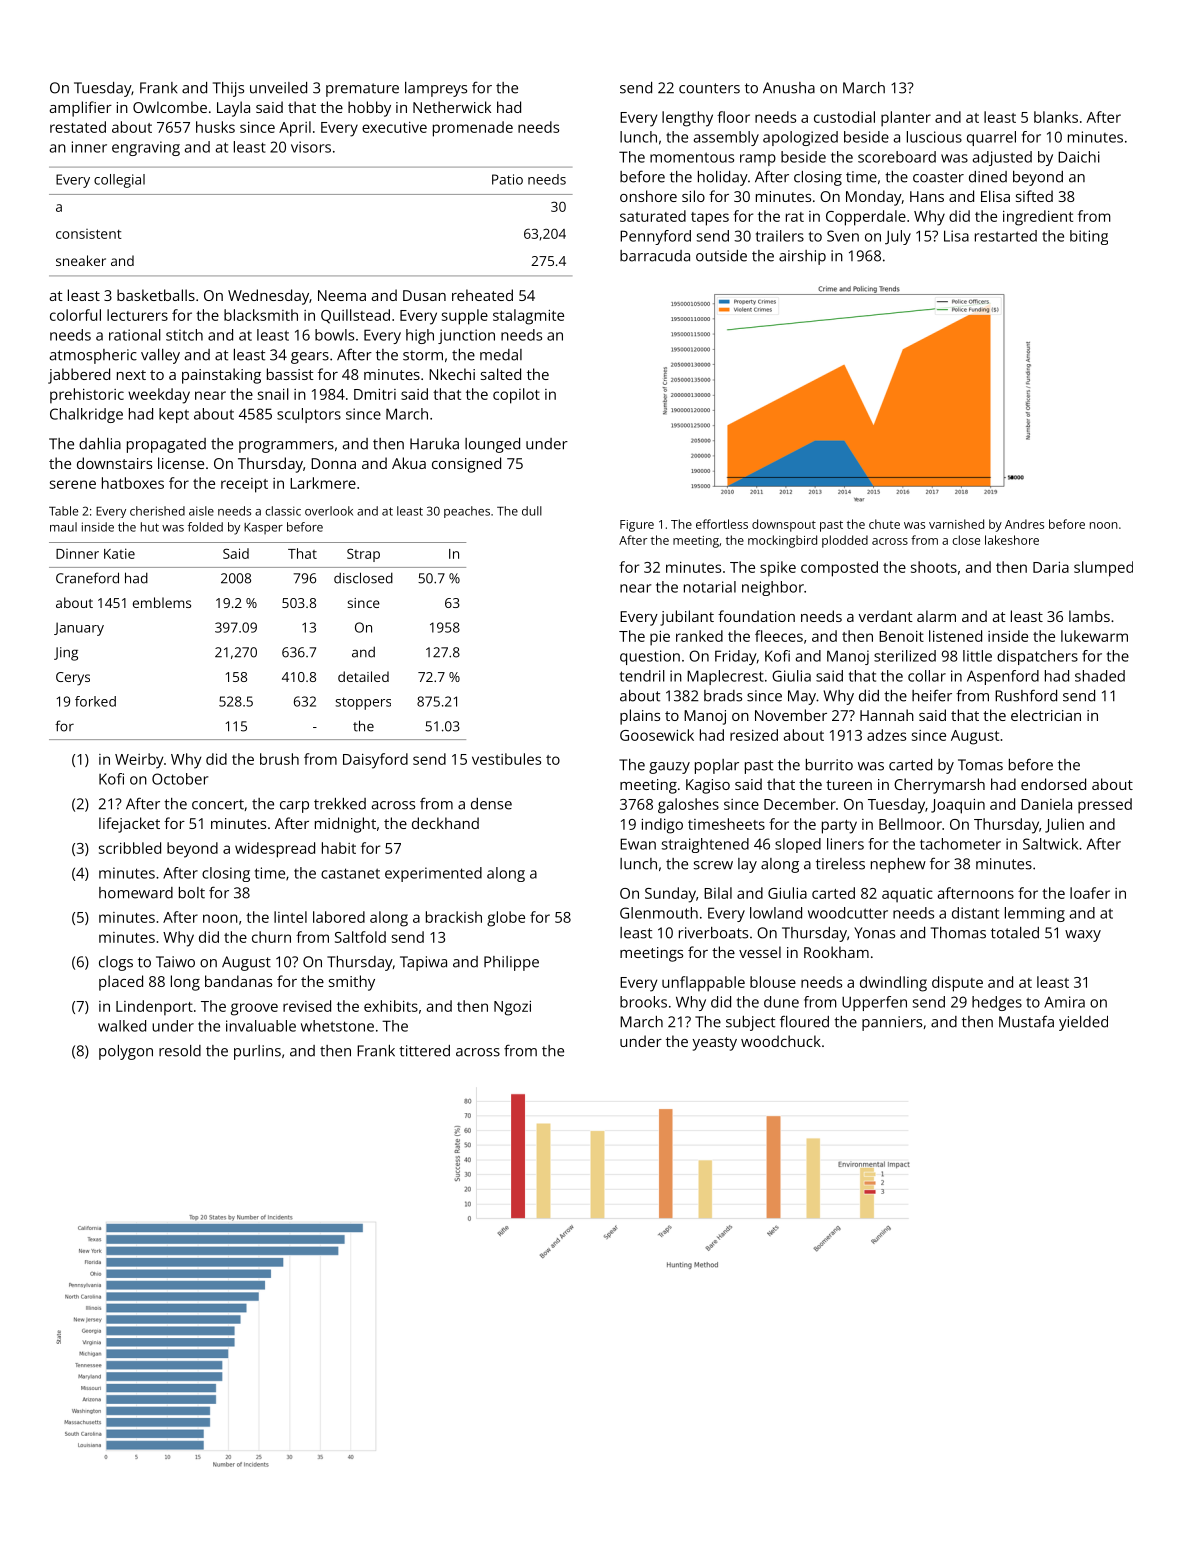 The height and width of the screenshot is (1542, 1192). What do you see at coordinates (1089, 237) in the screenshot?
I see `biting` at bounding box center [1089, 237].
